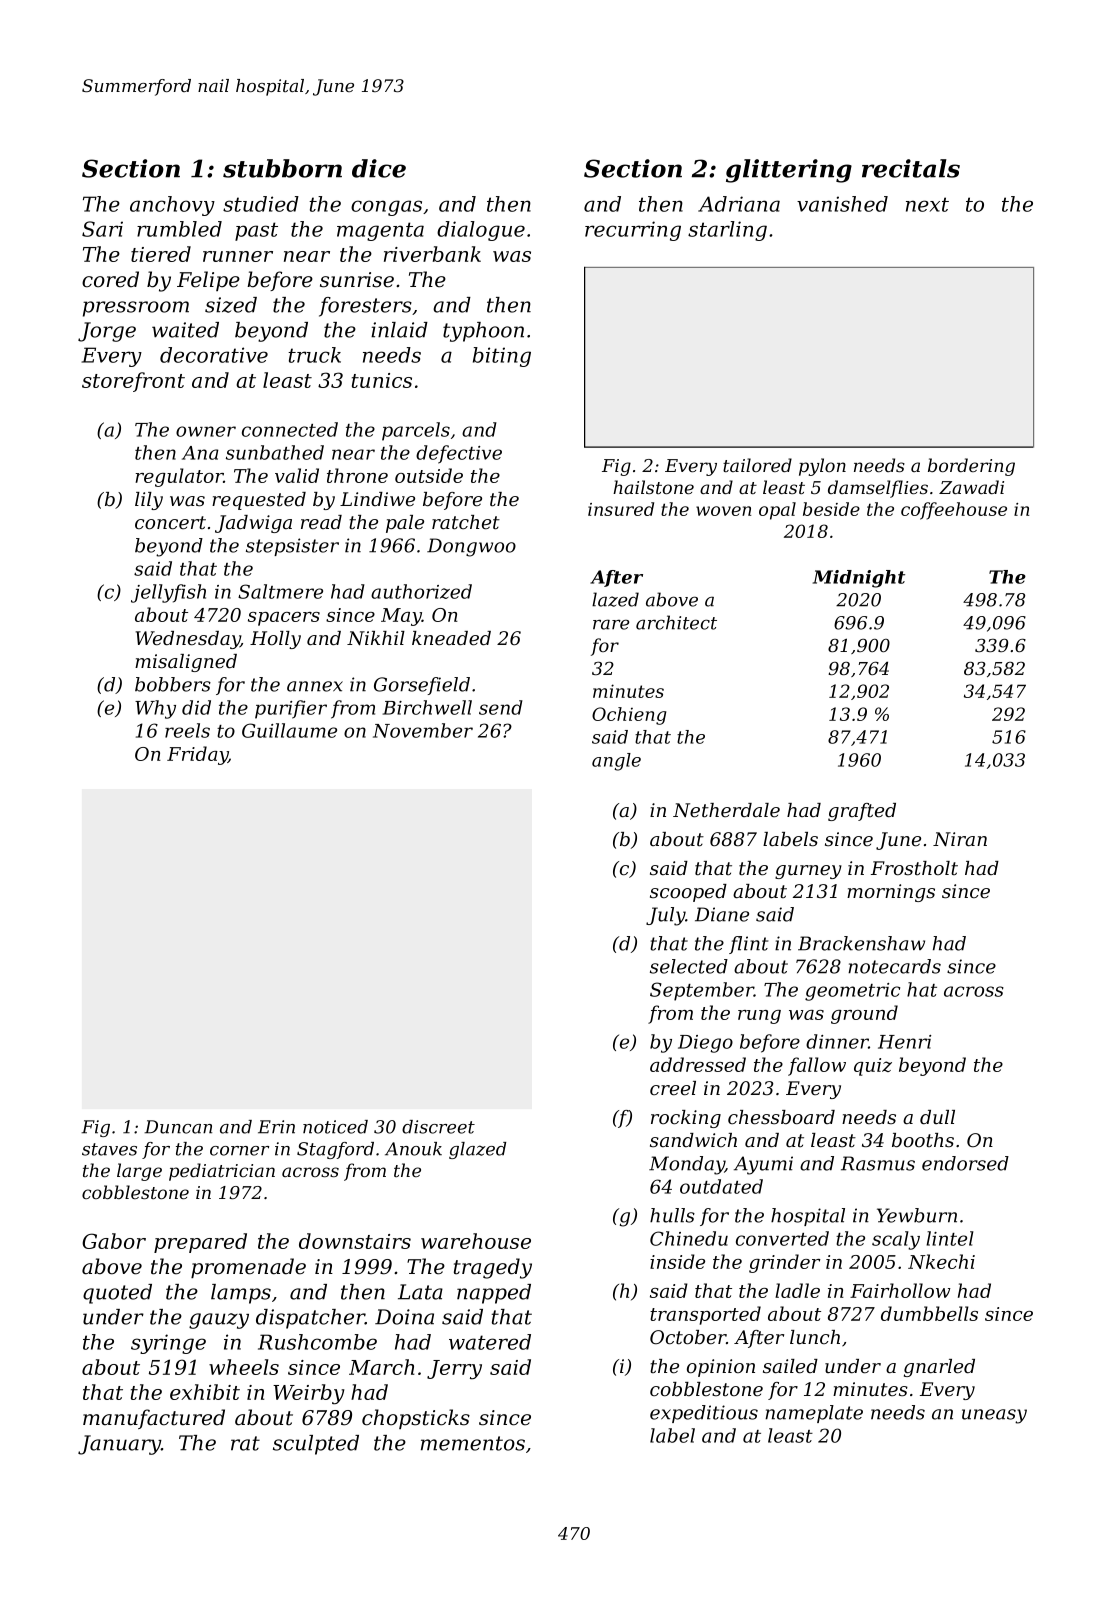 This screenshot has height=1616, width=1116. Describe the element at coordinates (316, 1445) in the screenshot. I see `sculpted` at that location.
